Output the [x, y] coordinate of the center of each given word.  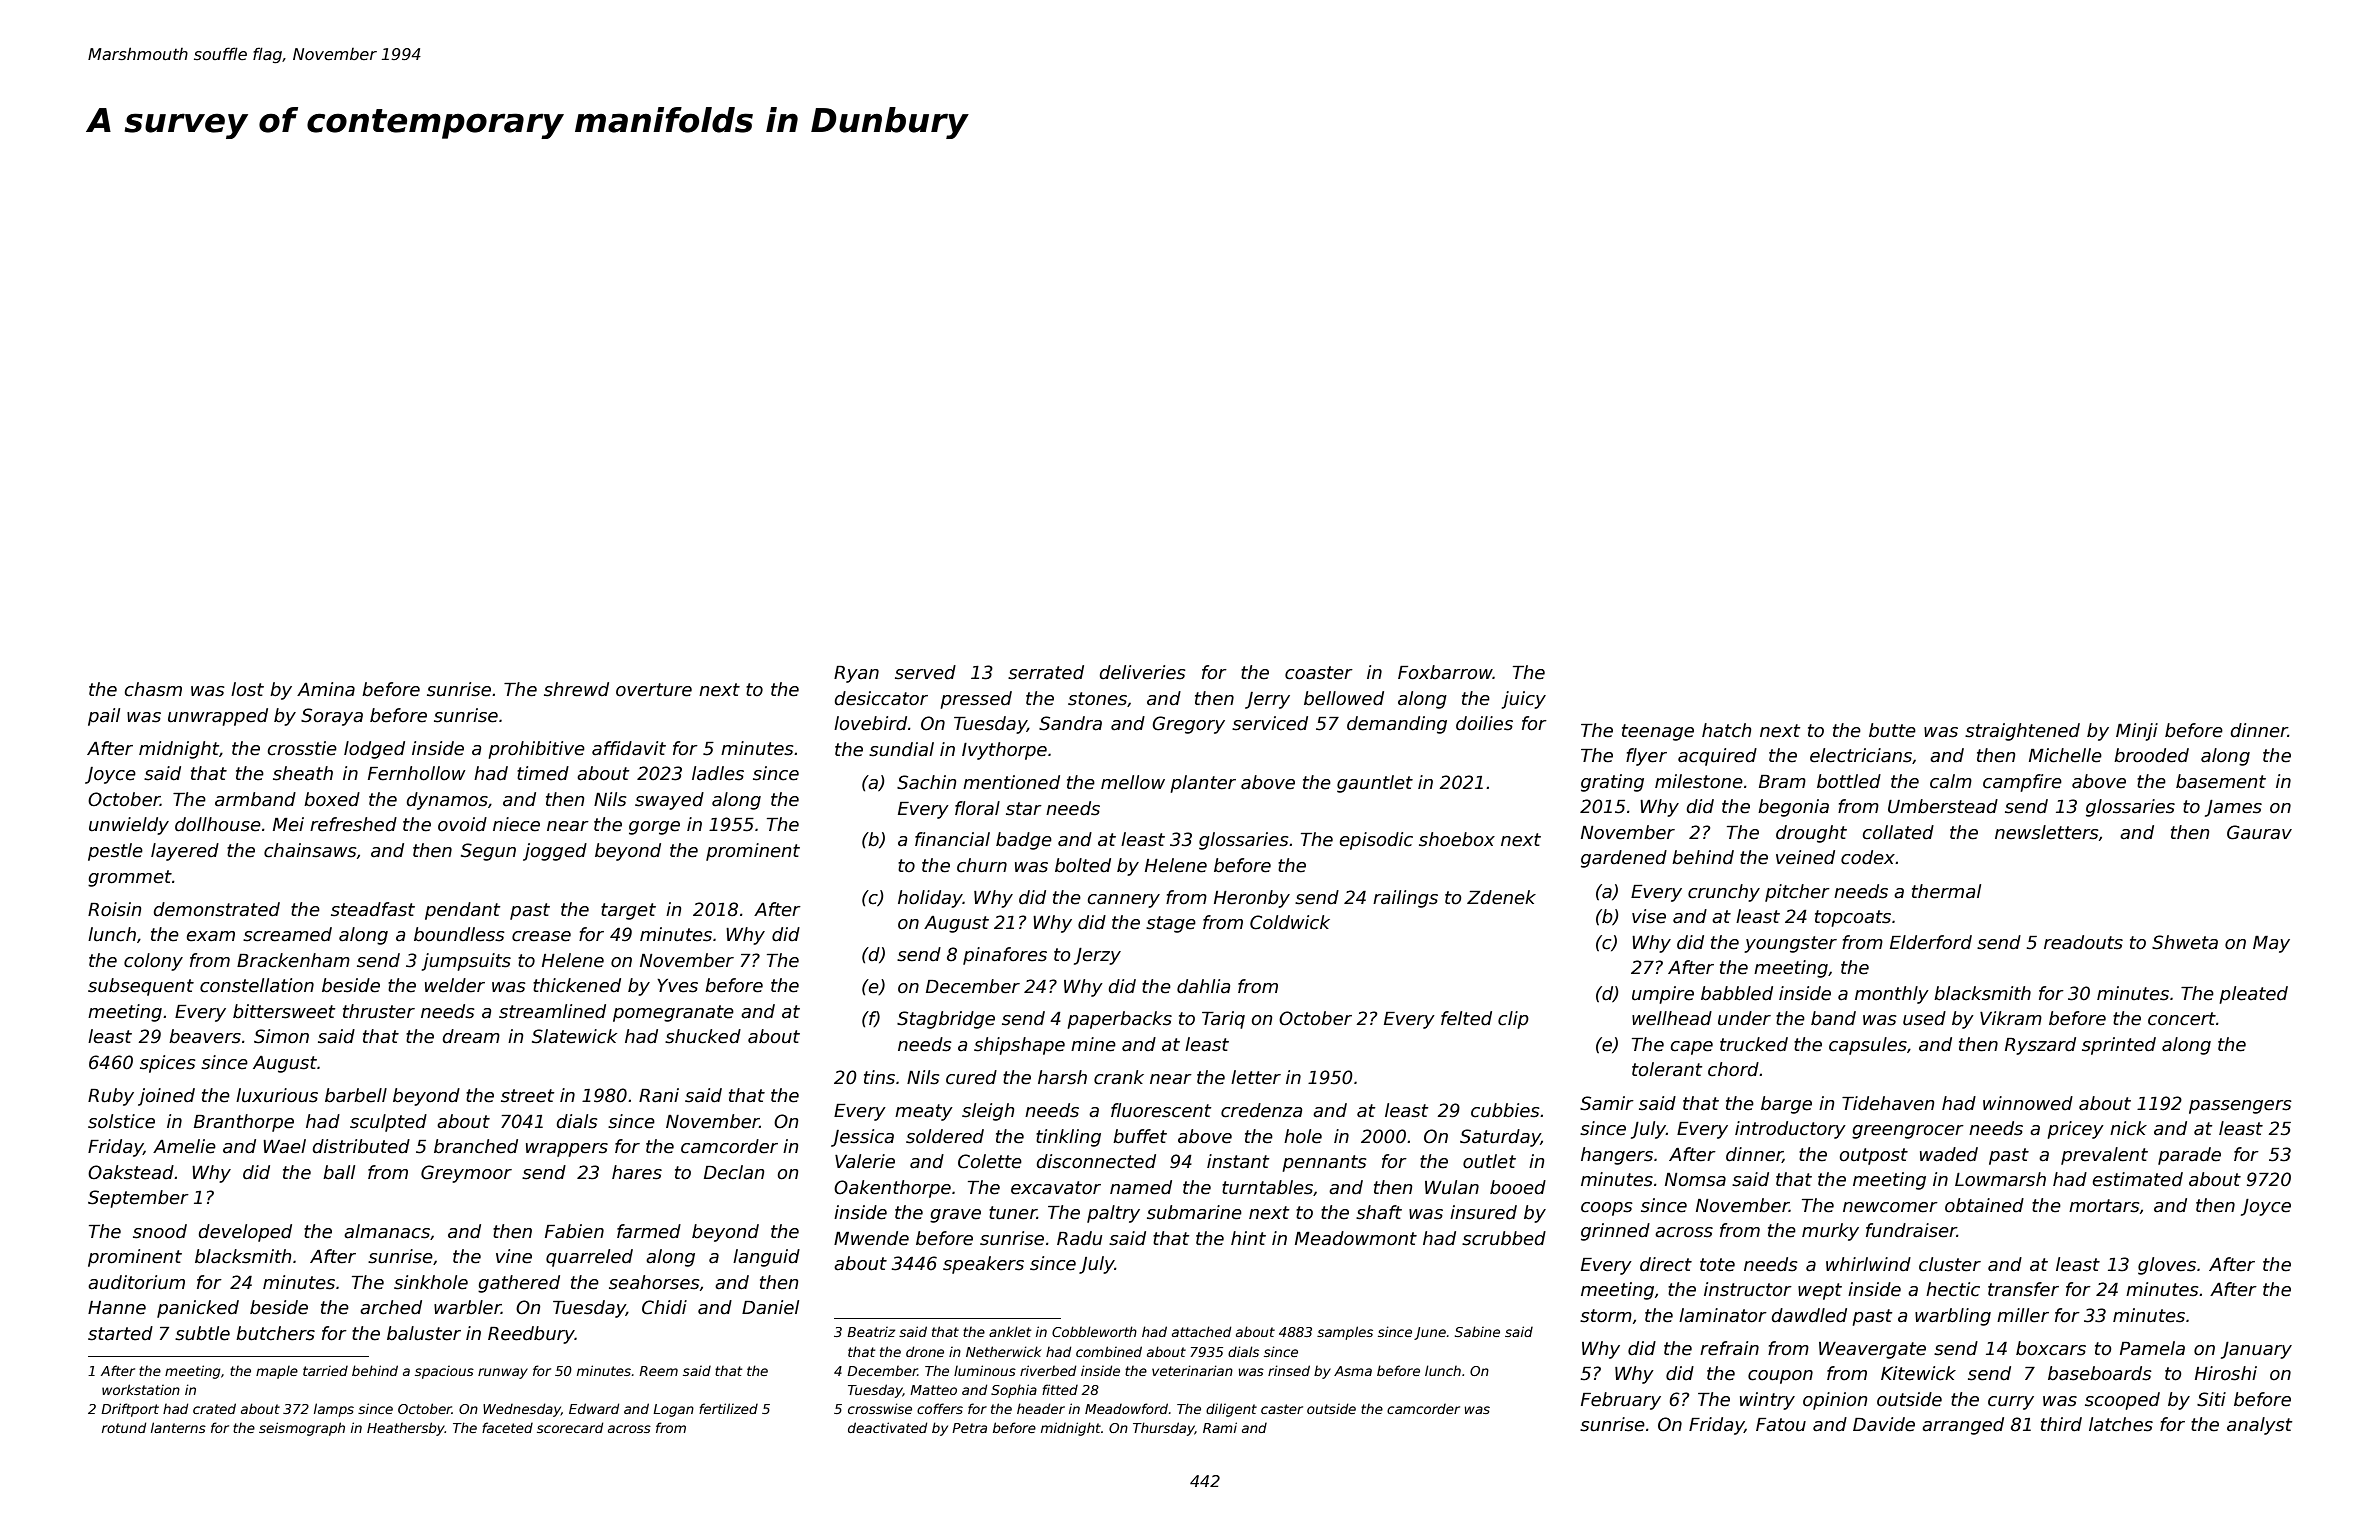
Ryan [856, 674]
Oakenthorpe [892, 1189]
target [628, 911]
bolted [1083, 865]
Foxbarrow [1445, 672]
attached [1201, 1331]
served [925, 672]
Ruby [111, 1097]
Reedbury [531, 1335]
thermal [1946, 891]
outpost [1873, 1156]
